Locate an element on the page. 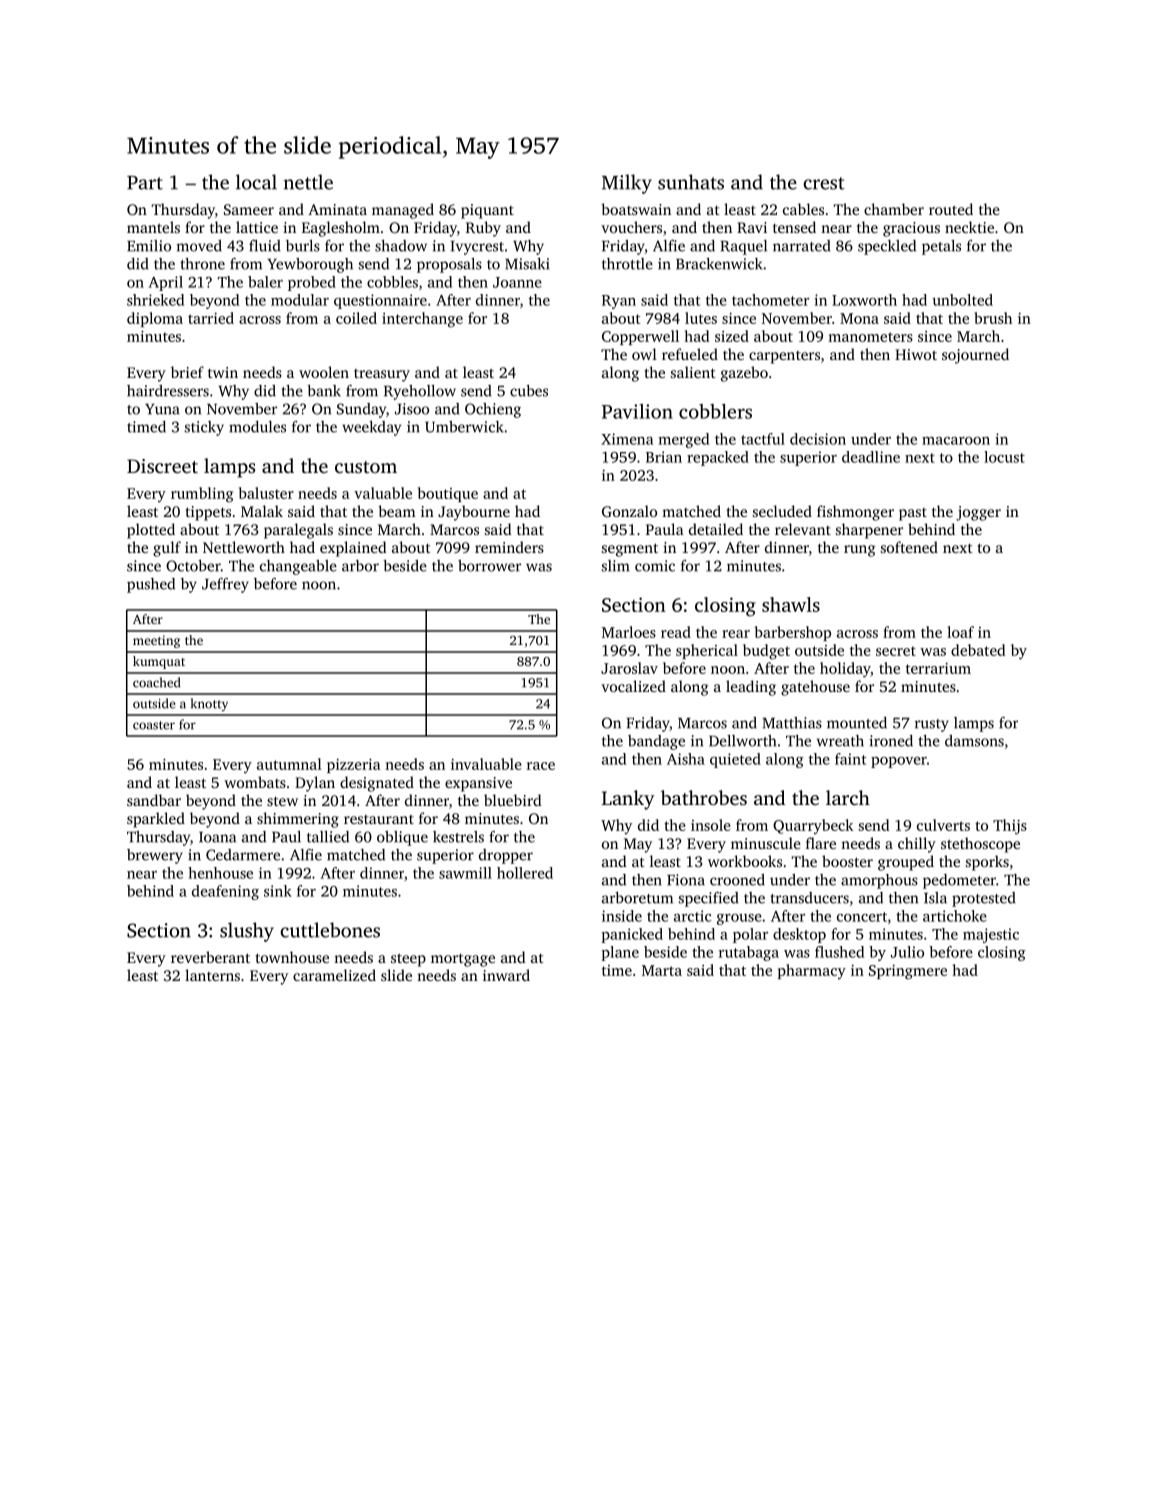 The height and width of the document is (1499, 1158). Jaroslav is located at coordinates (629, 668).
